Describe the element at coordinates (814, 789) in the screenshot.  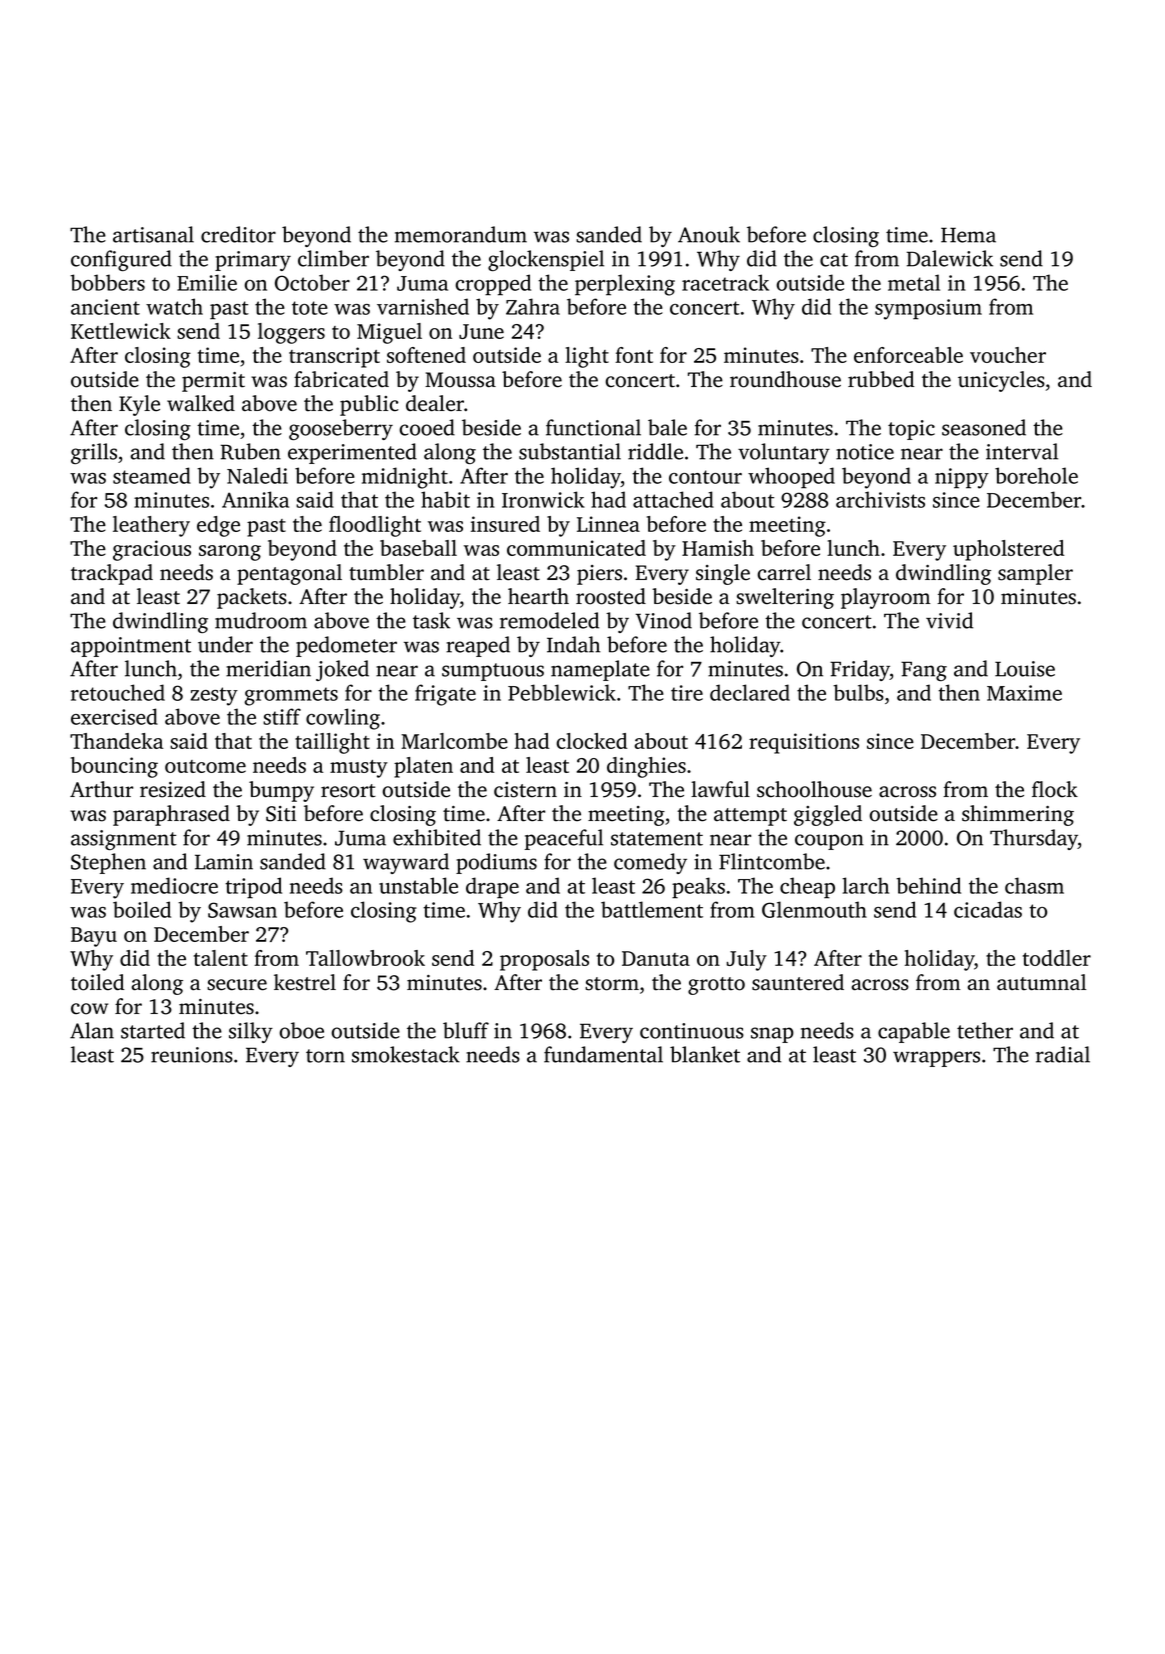
I see `schoolhouse` at that location.
